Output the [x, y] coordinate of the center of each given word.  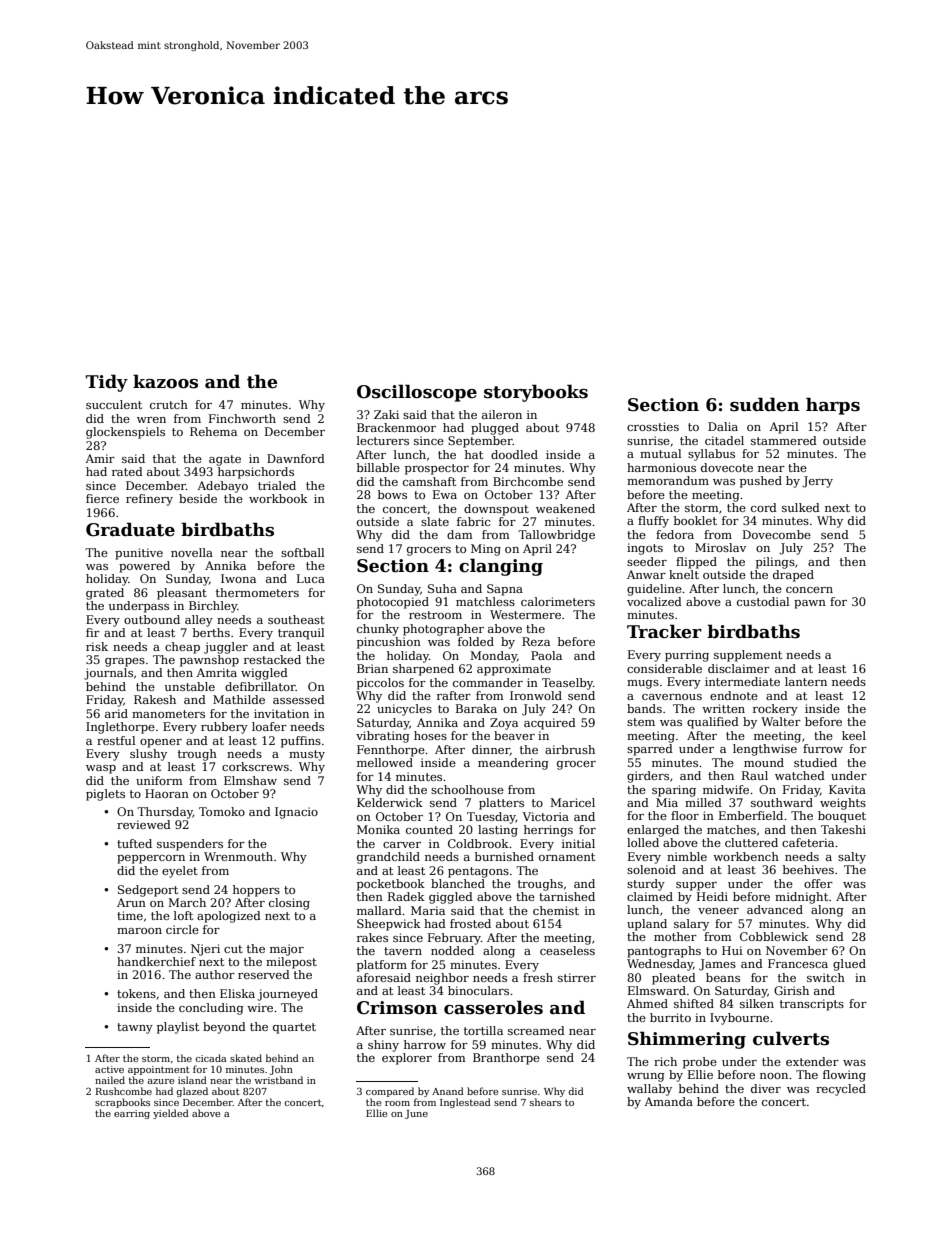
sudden [765, 404]
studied [815, 762]
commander [488, 682]
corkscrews [255, 766]
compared [390, 1092]
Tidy [107, 383]
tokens [136, 993]
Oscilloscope [417, 393]
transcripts [812, 1005]
